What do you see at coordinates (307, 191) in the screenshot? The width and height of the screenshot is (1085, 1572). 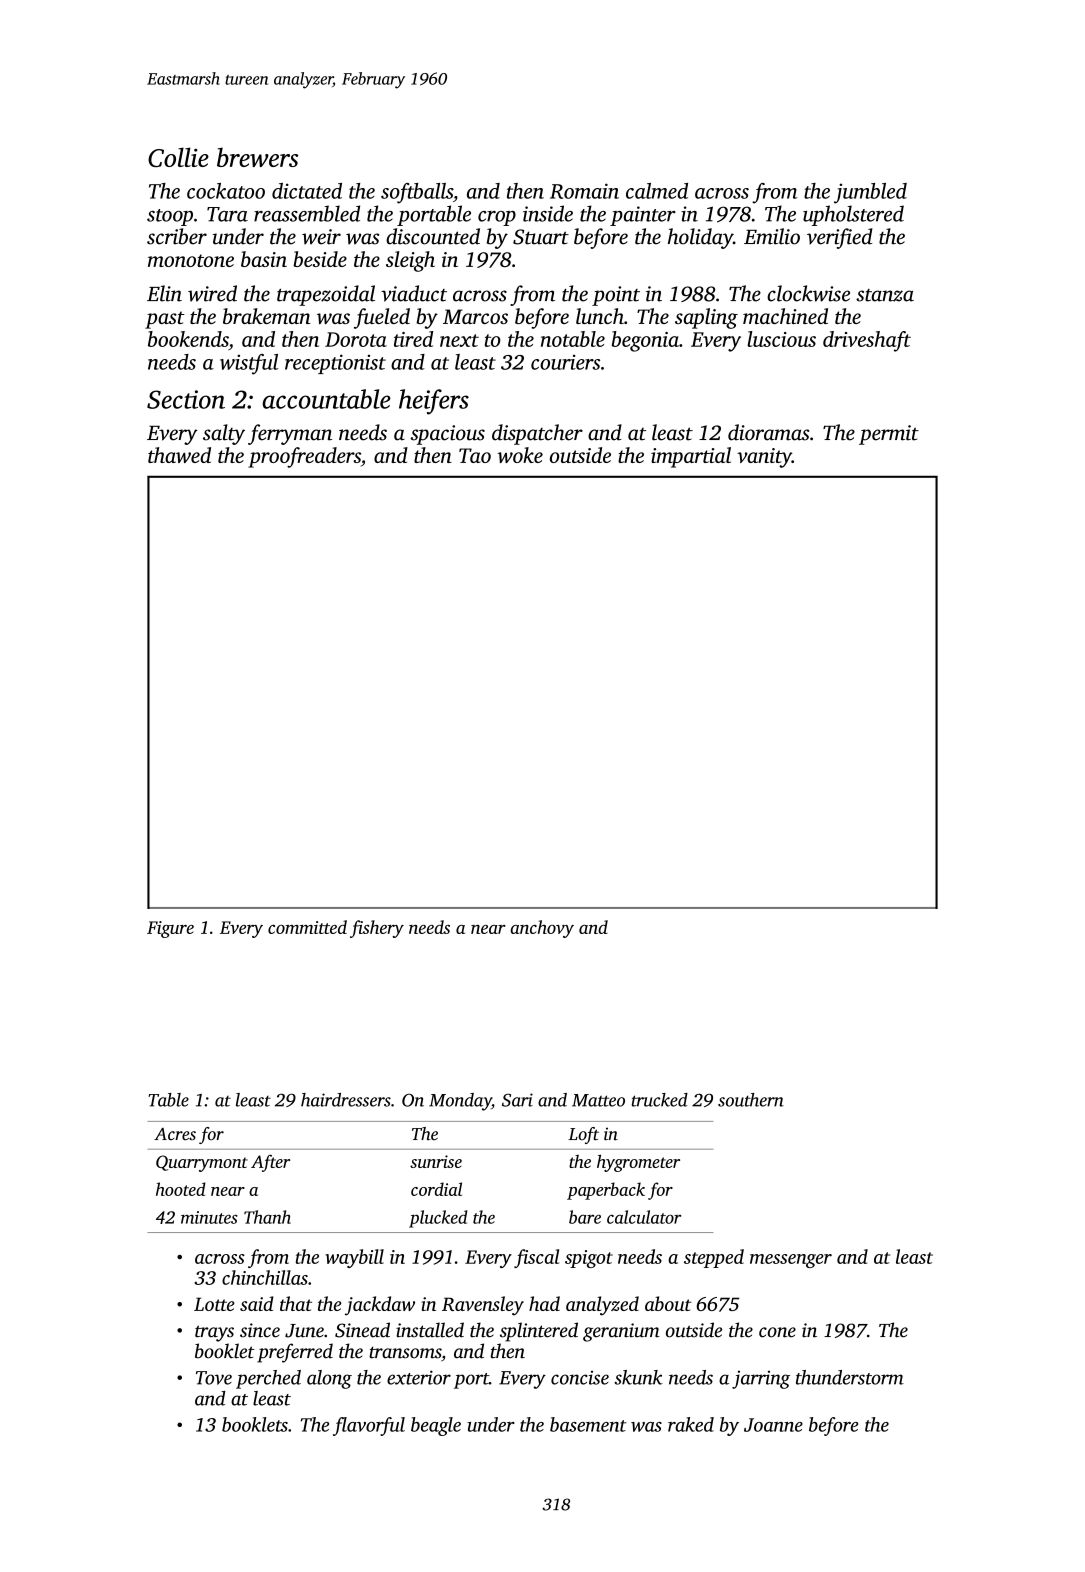 I see `dictated` at bounding box center [307, 191].
